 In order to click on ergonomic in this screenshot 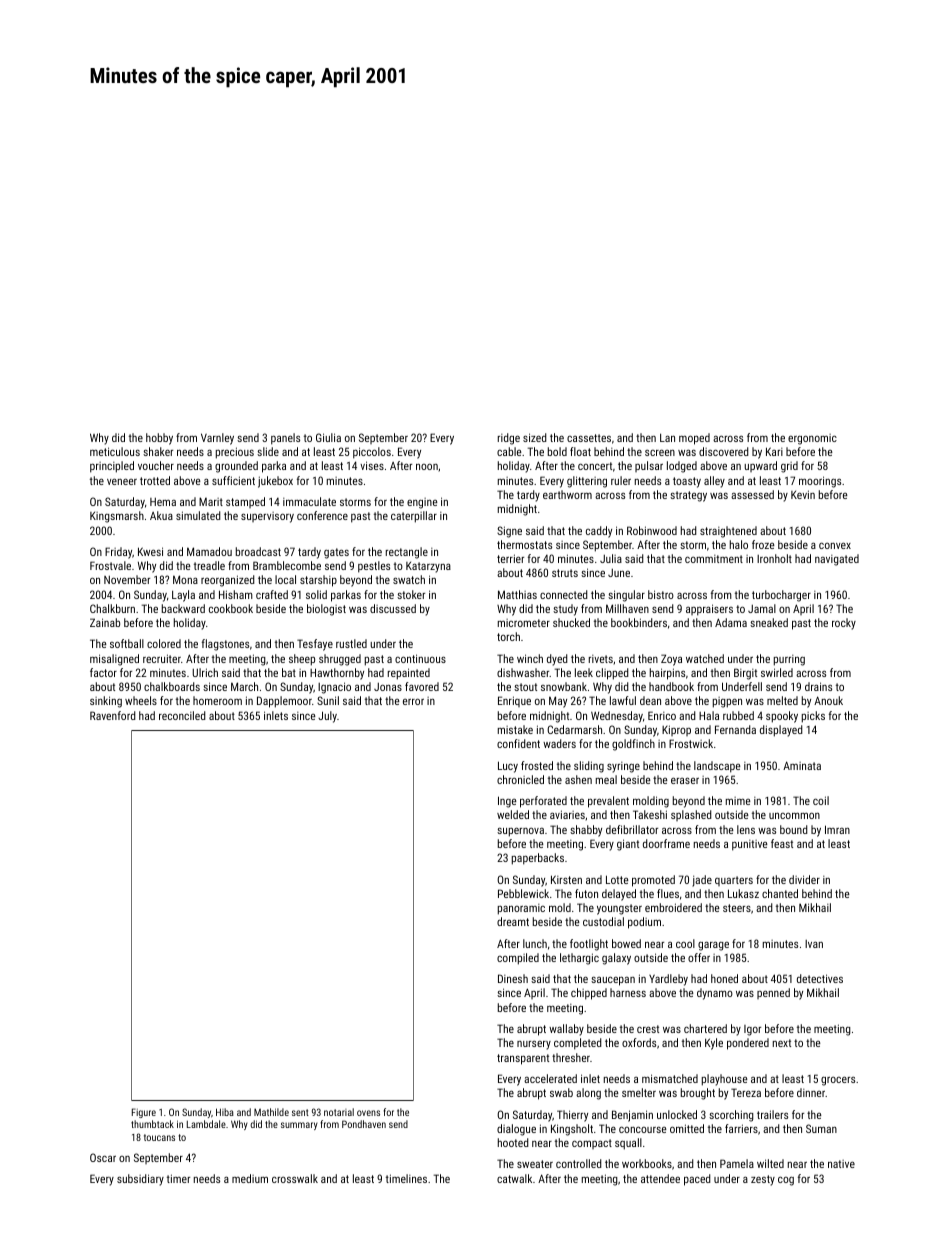, I will do `click(812, 439)`.
